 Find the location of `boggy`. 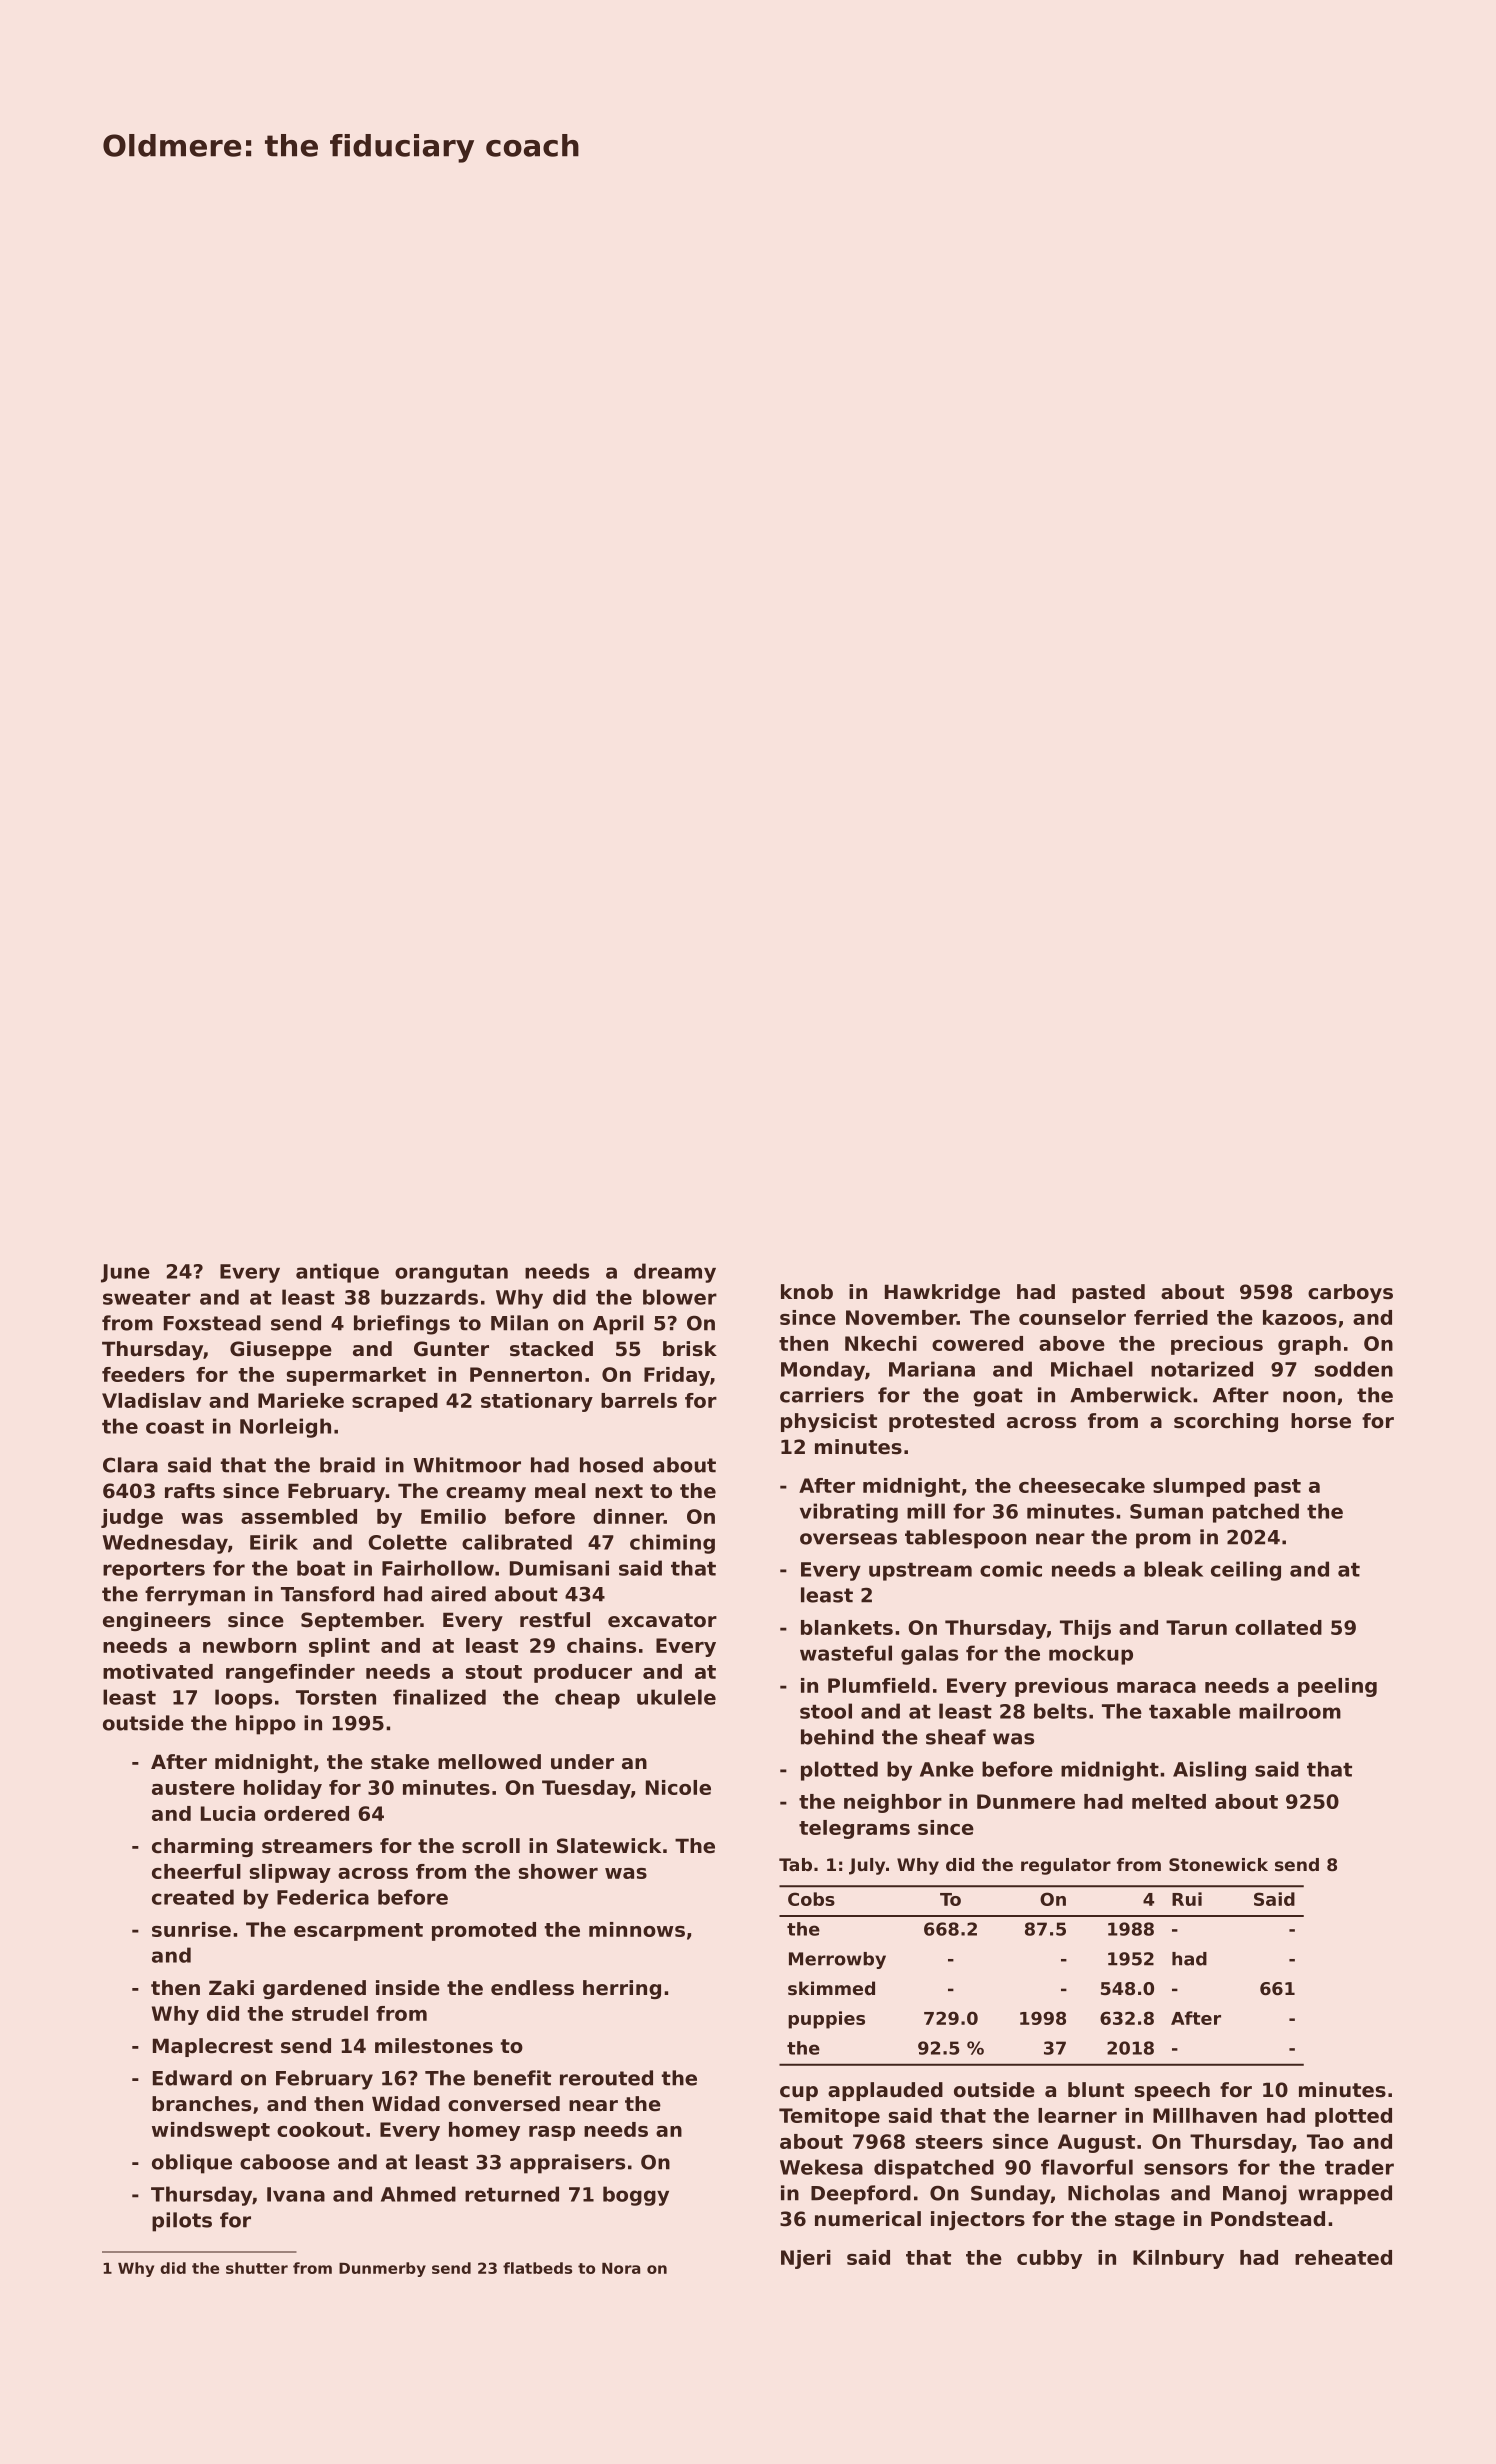

boggy is located at coordinates (636, 2196).
